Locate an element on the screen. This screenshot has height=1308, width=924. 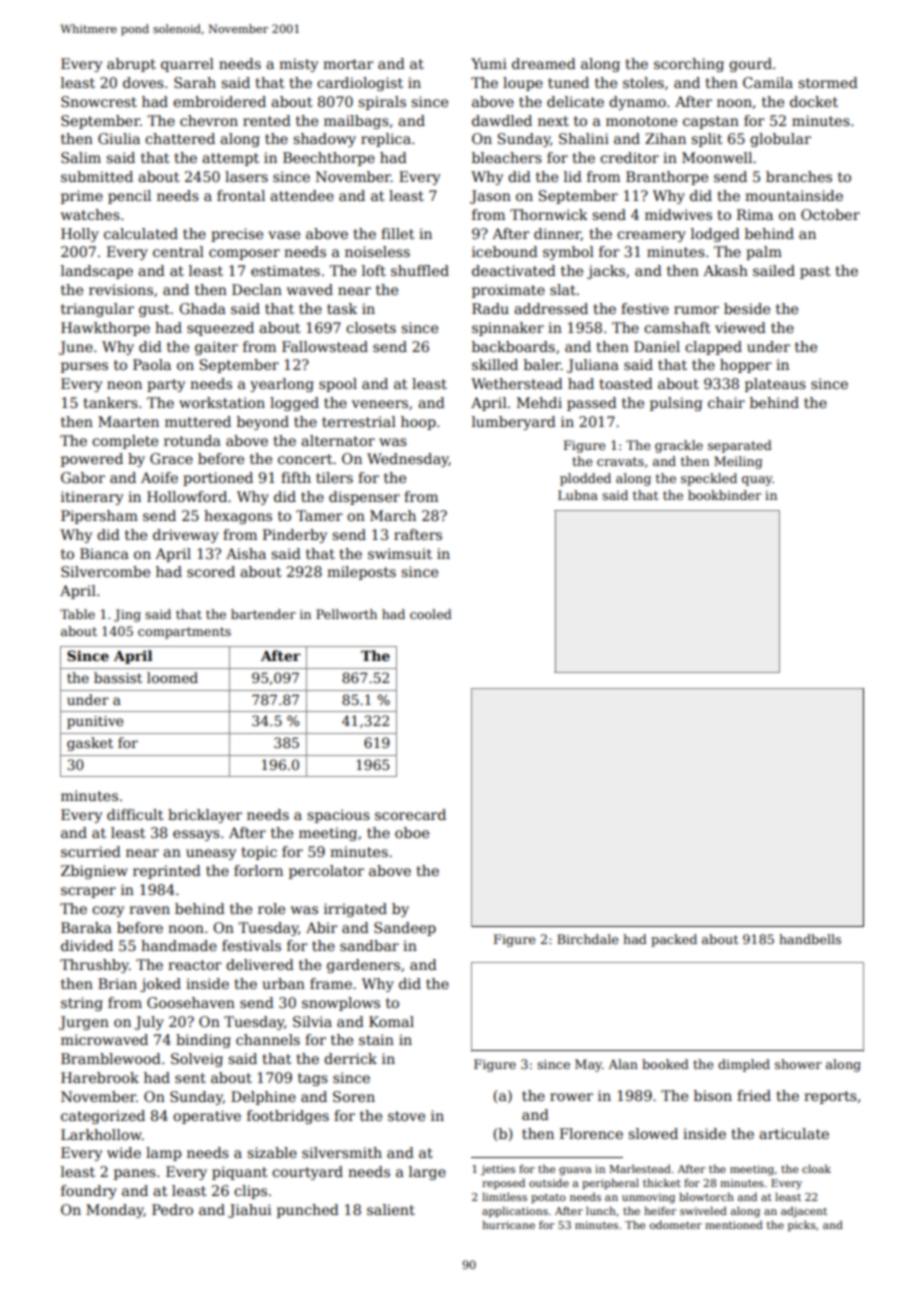
globular is located at coordinates (780, 140).
